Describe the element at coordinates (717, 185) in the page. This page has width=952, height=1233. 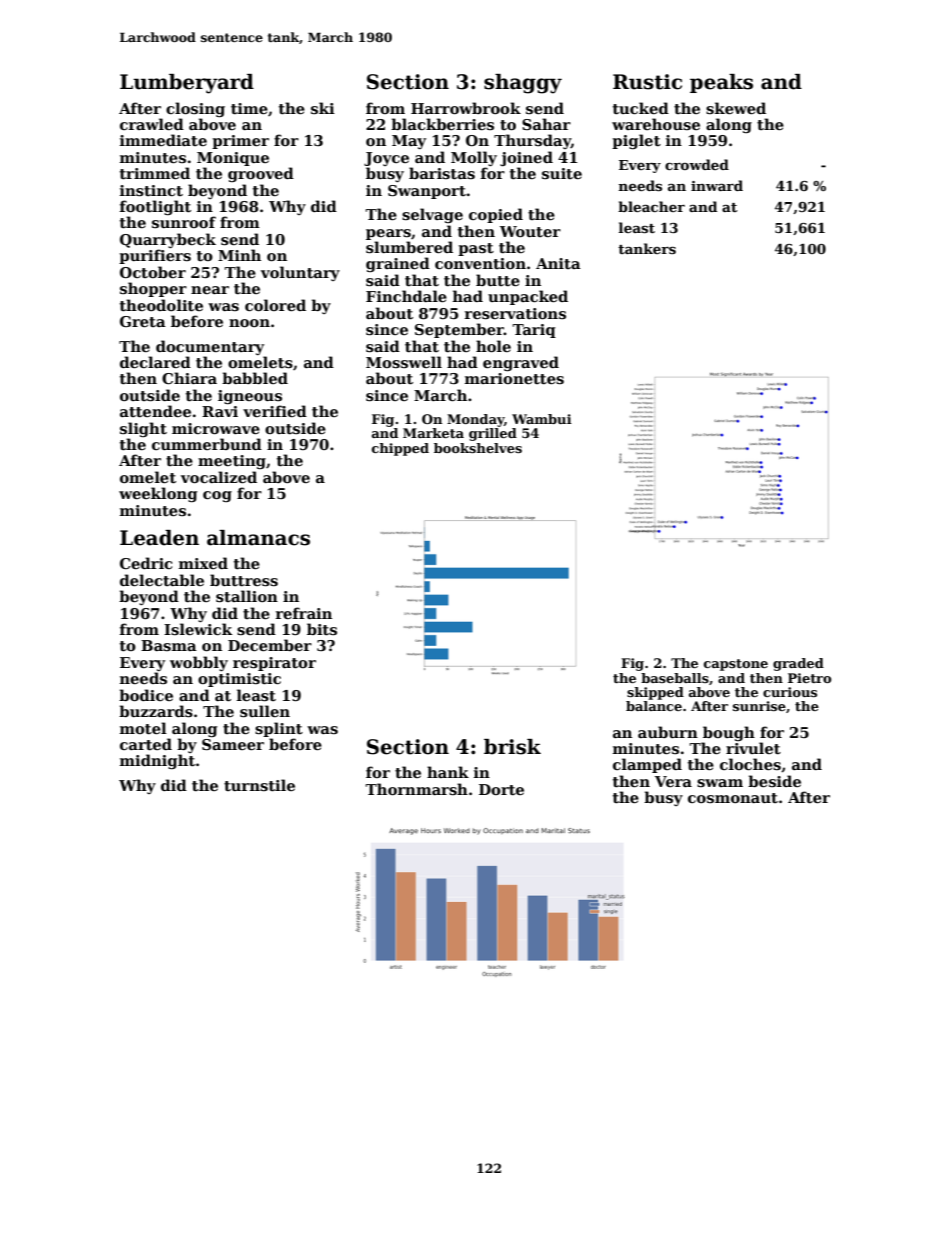
I see `inward` at that location.
